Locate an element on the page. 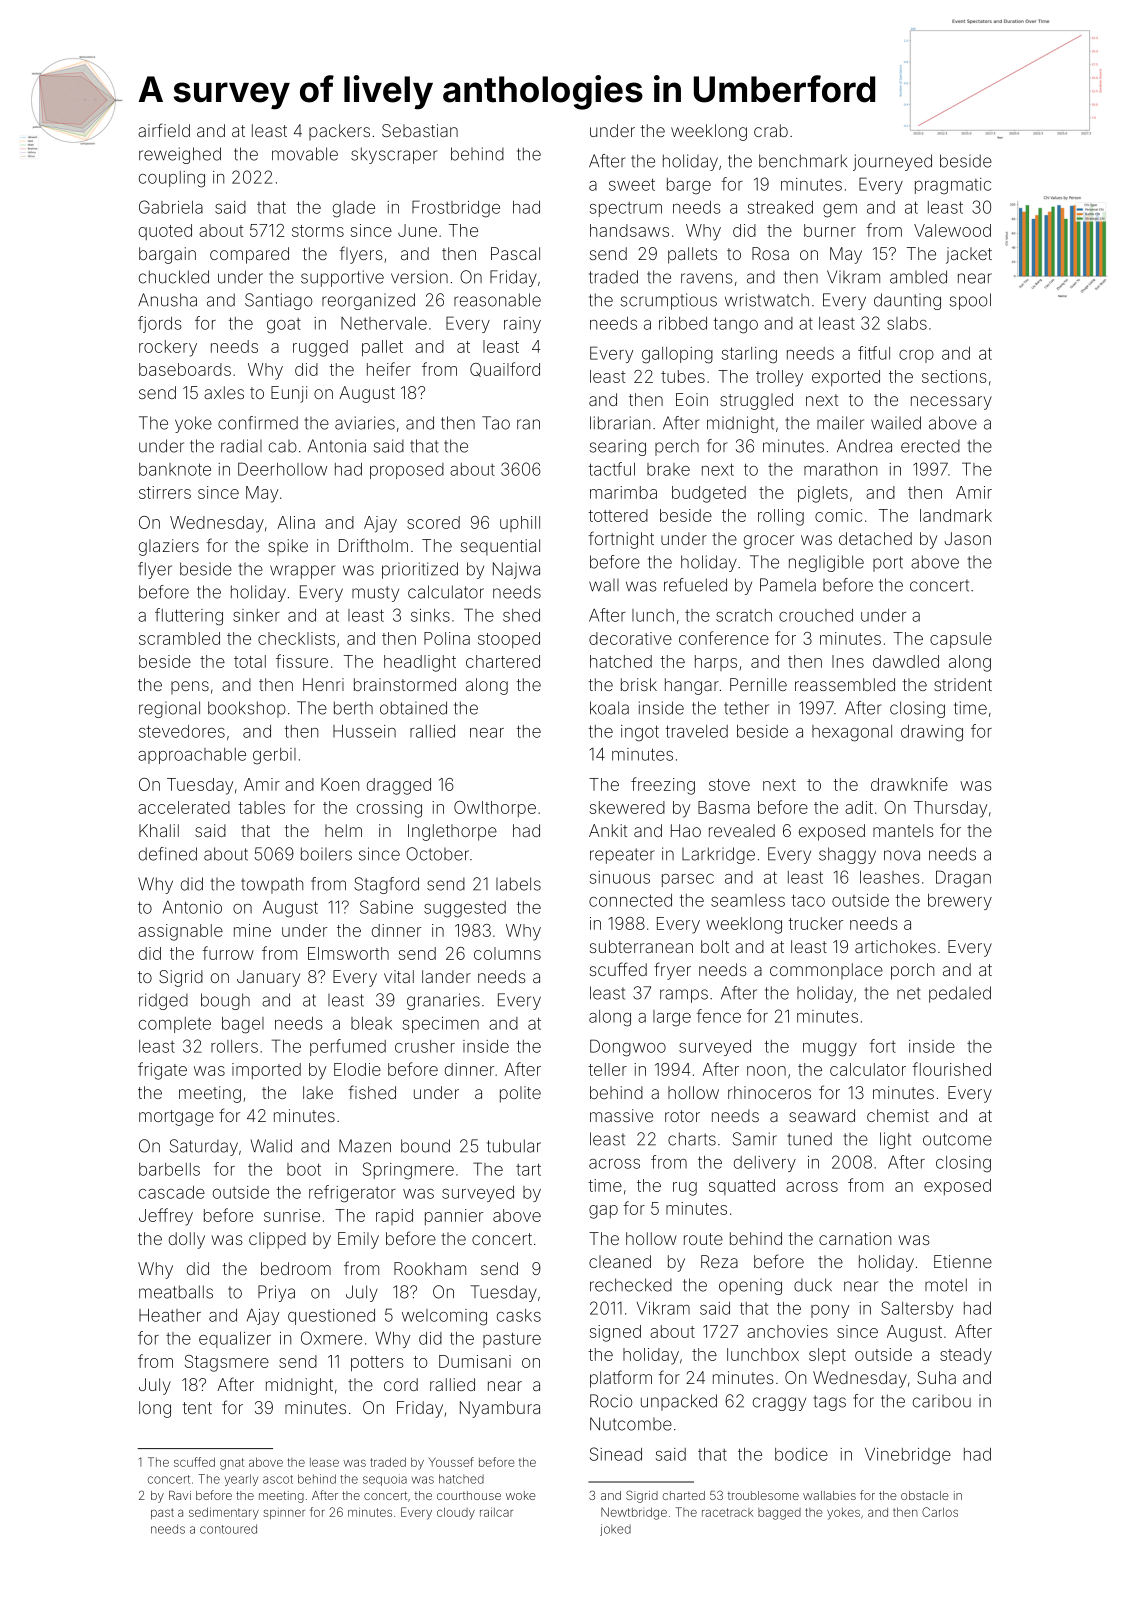 The width and height of the document is (1130, 1598). boilers is located at coordinates (326, 854).
